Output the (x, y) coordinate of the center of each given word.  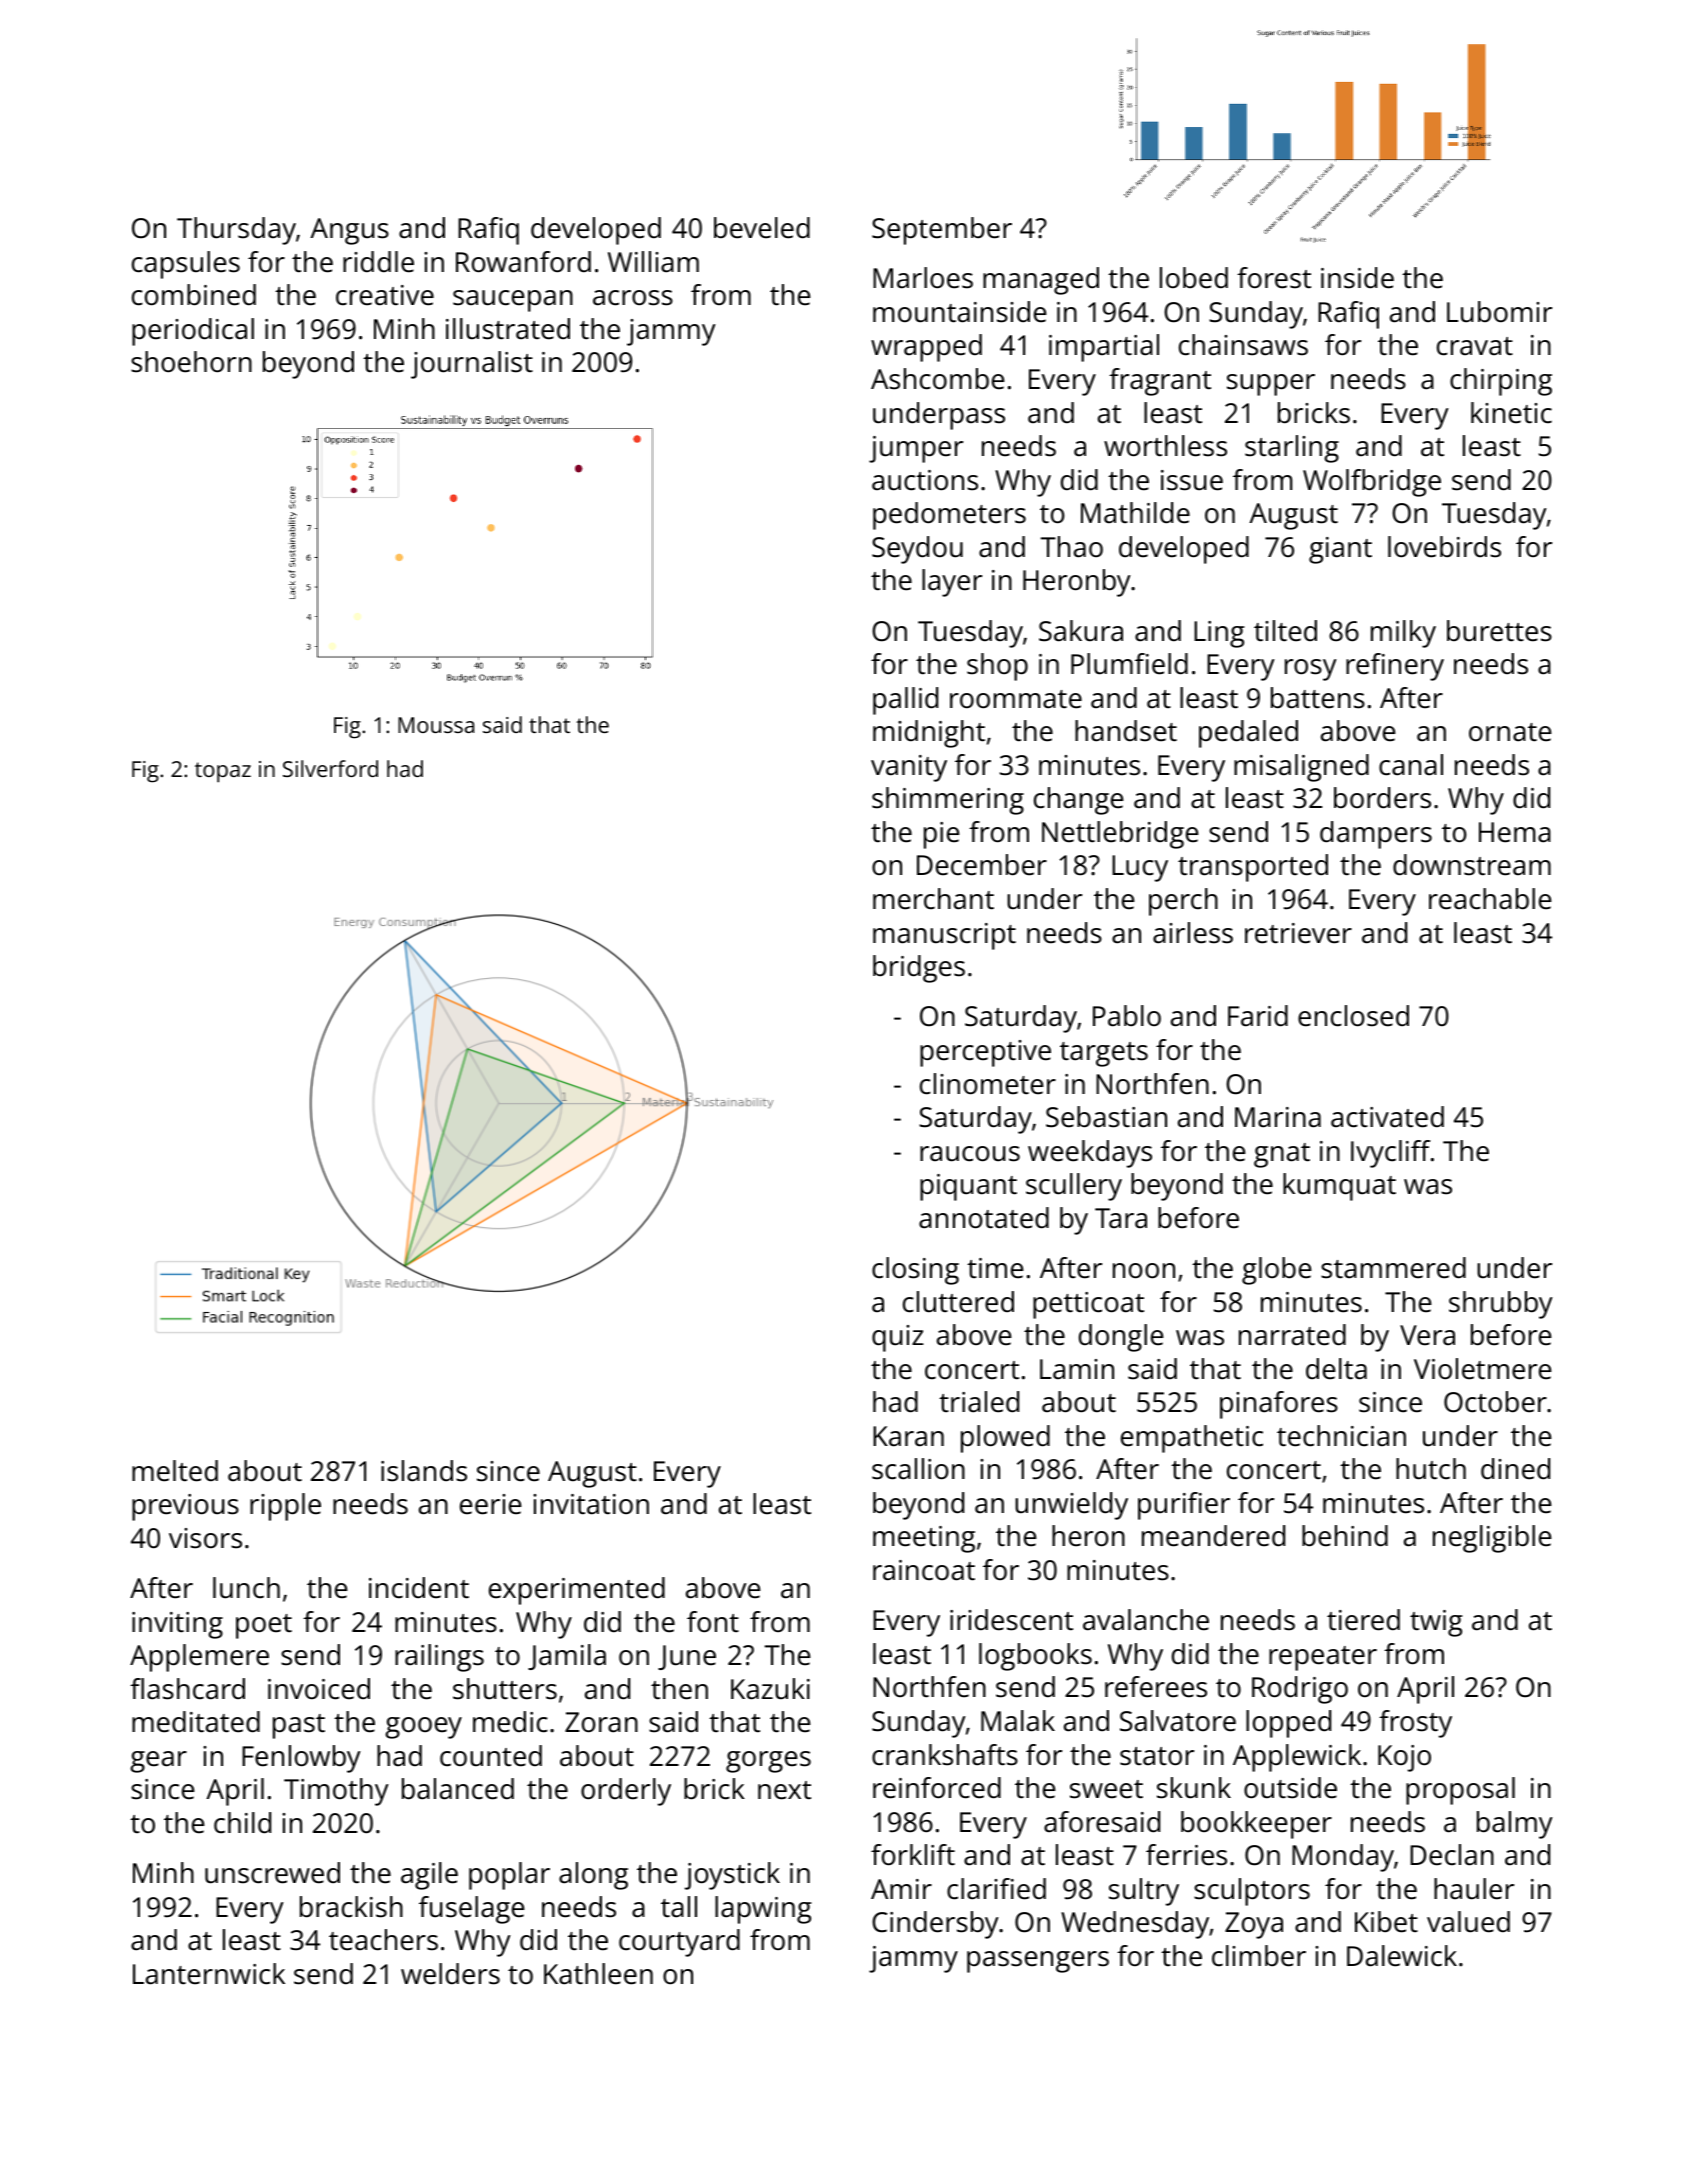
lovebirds (1444, 547)
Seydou (917, 550)
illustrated (508, 329)
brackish (351, 1907)
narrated (1292, 1335)
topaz (223, 772)
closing (915, 1271)
